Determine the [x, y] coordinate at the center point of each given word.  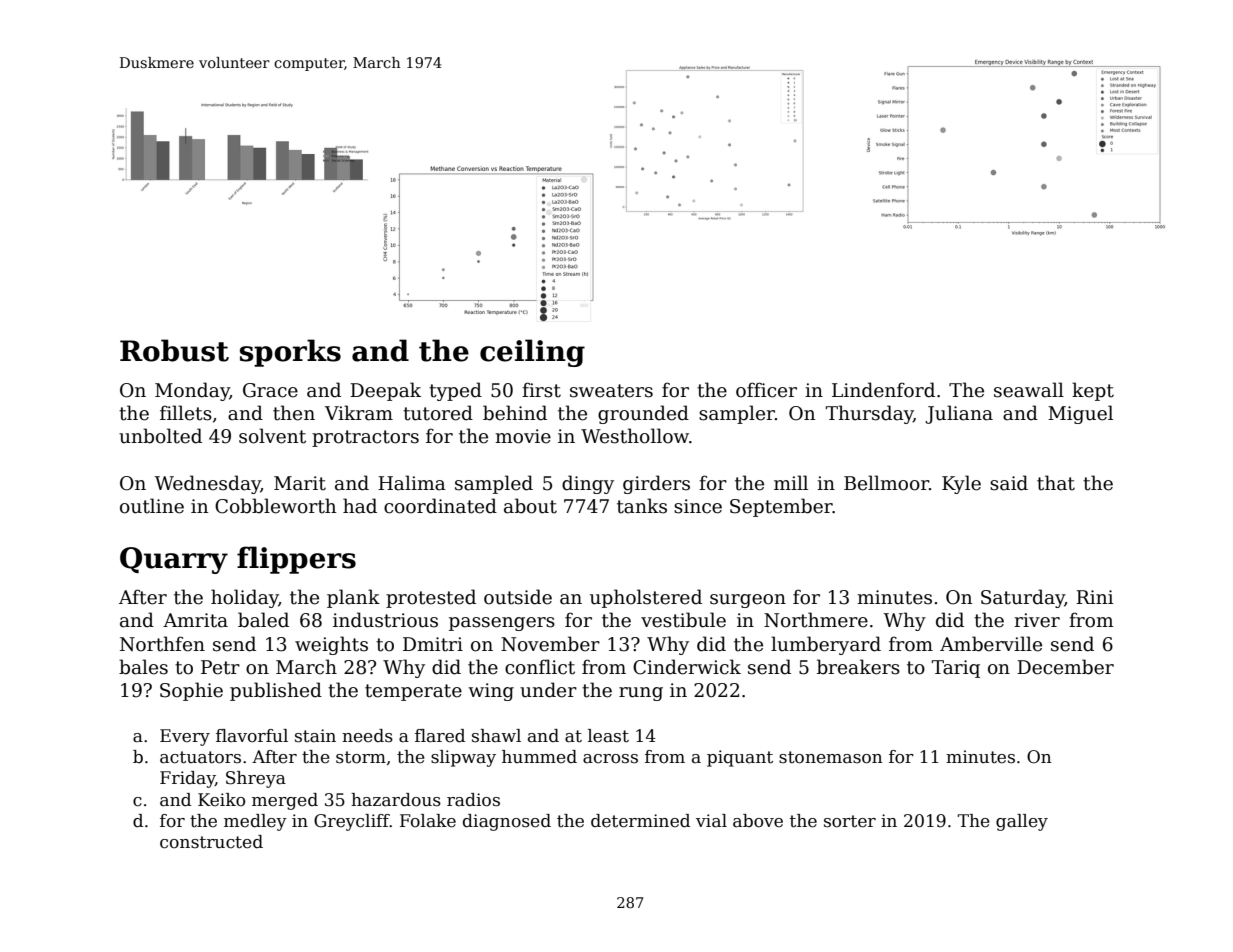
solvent [272, 436]
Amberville [991, 644]
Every [185, 737]
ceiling [532, 353]
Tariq [956, 669]
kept [1093, 391]
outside [518, 597]
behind [515, 413]
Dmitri [433, 644]
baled [263, 620]
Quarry [174, 560]
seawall [1029, 390]
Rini [1095, 597]
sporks [290, 353]
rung [641, 694]
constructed [211, 842]
